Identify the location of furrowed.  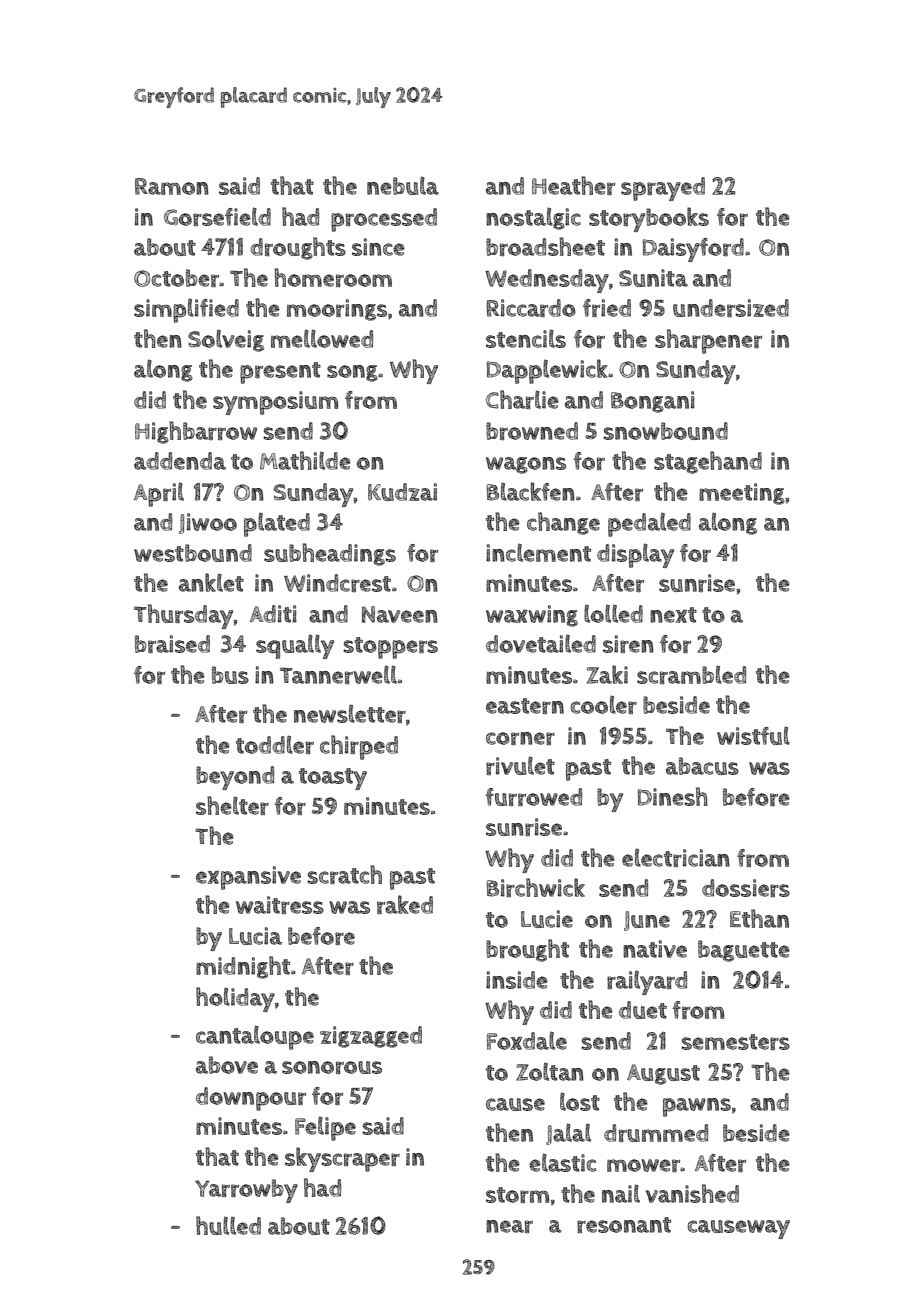
(533, 797).
